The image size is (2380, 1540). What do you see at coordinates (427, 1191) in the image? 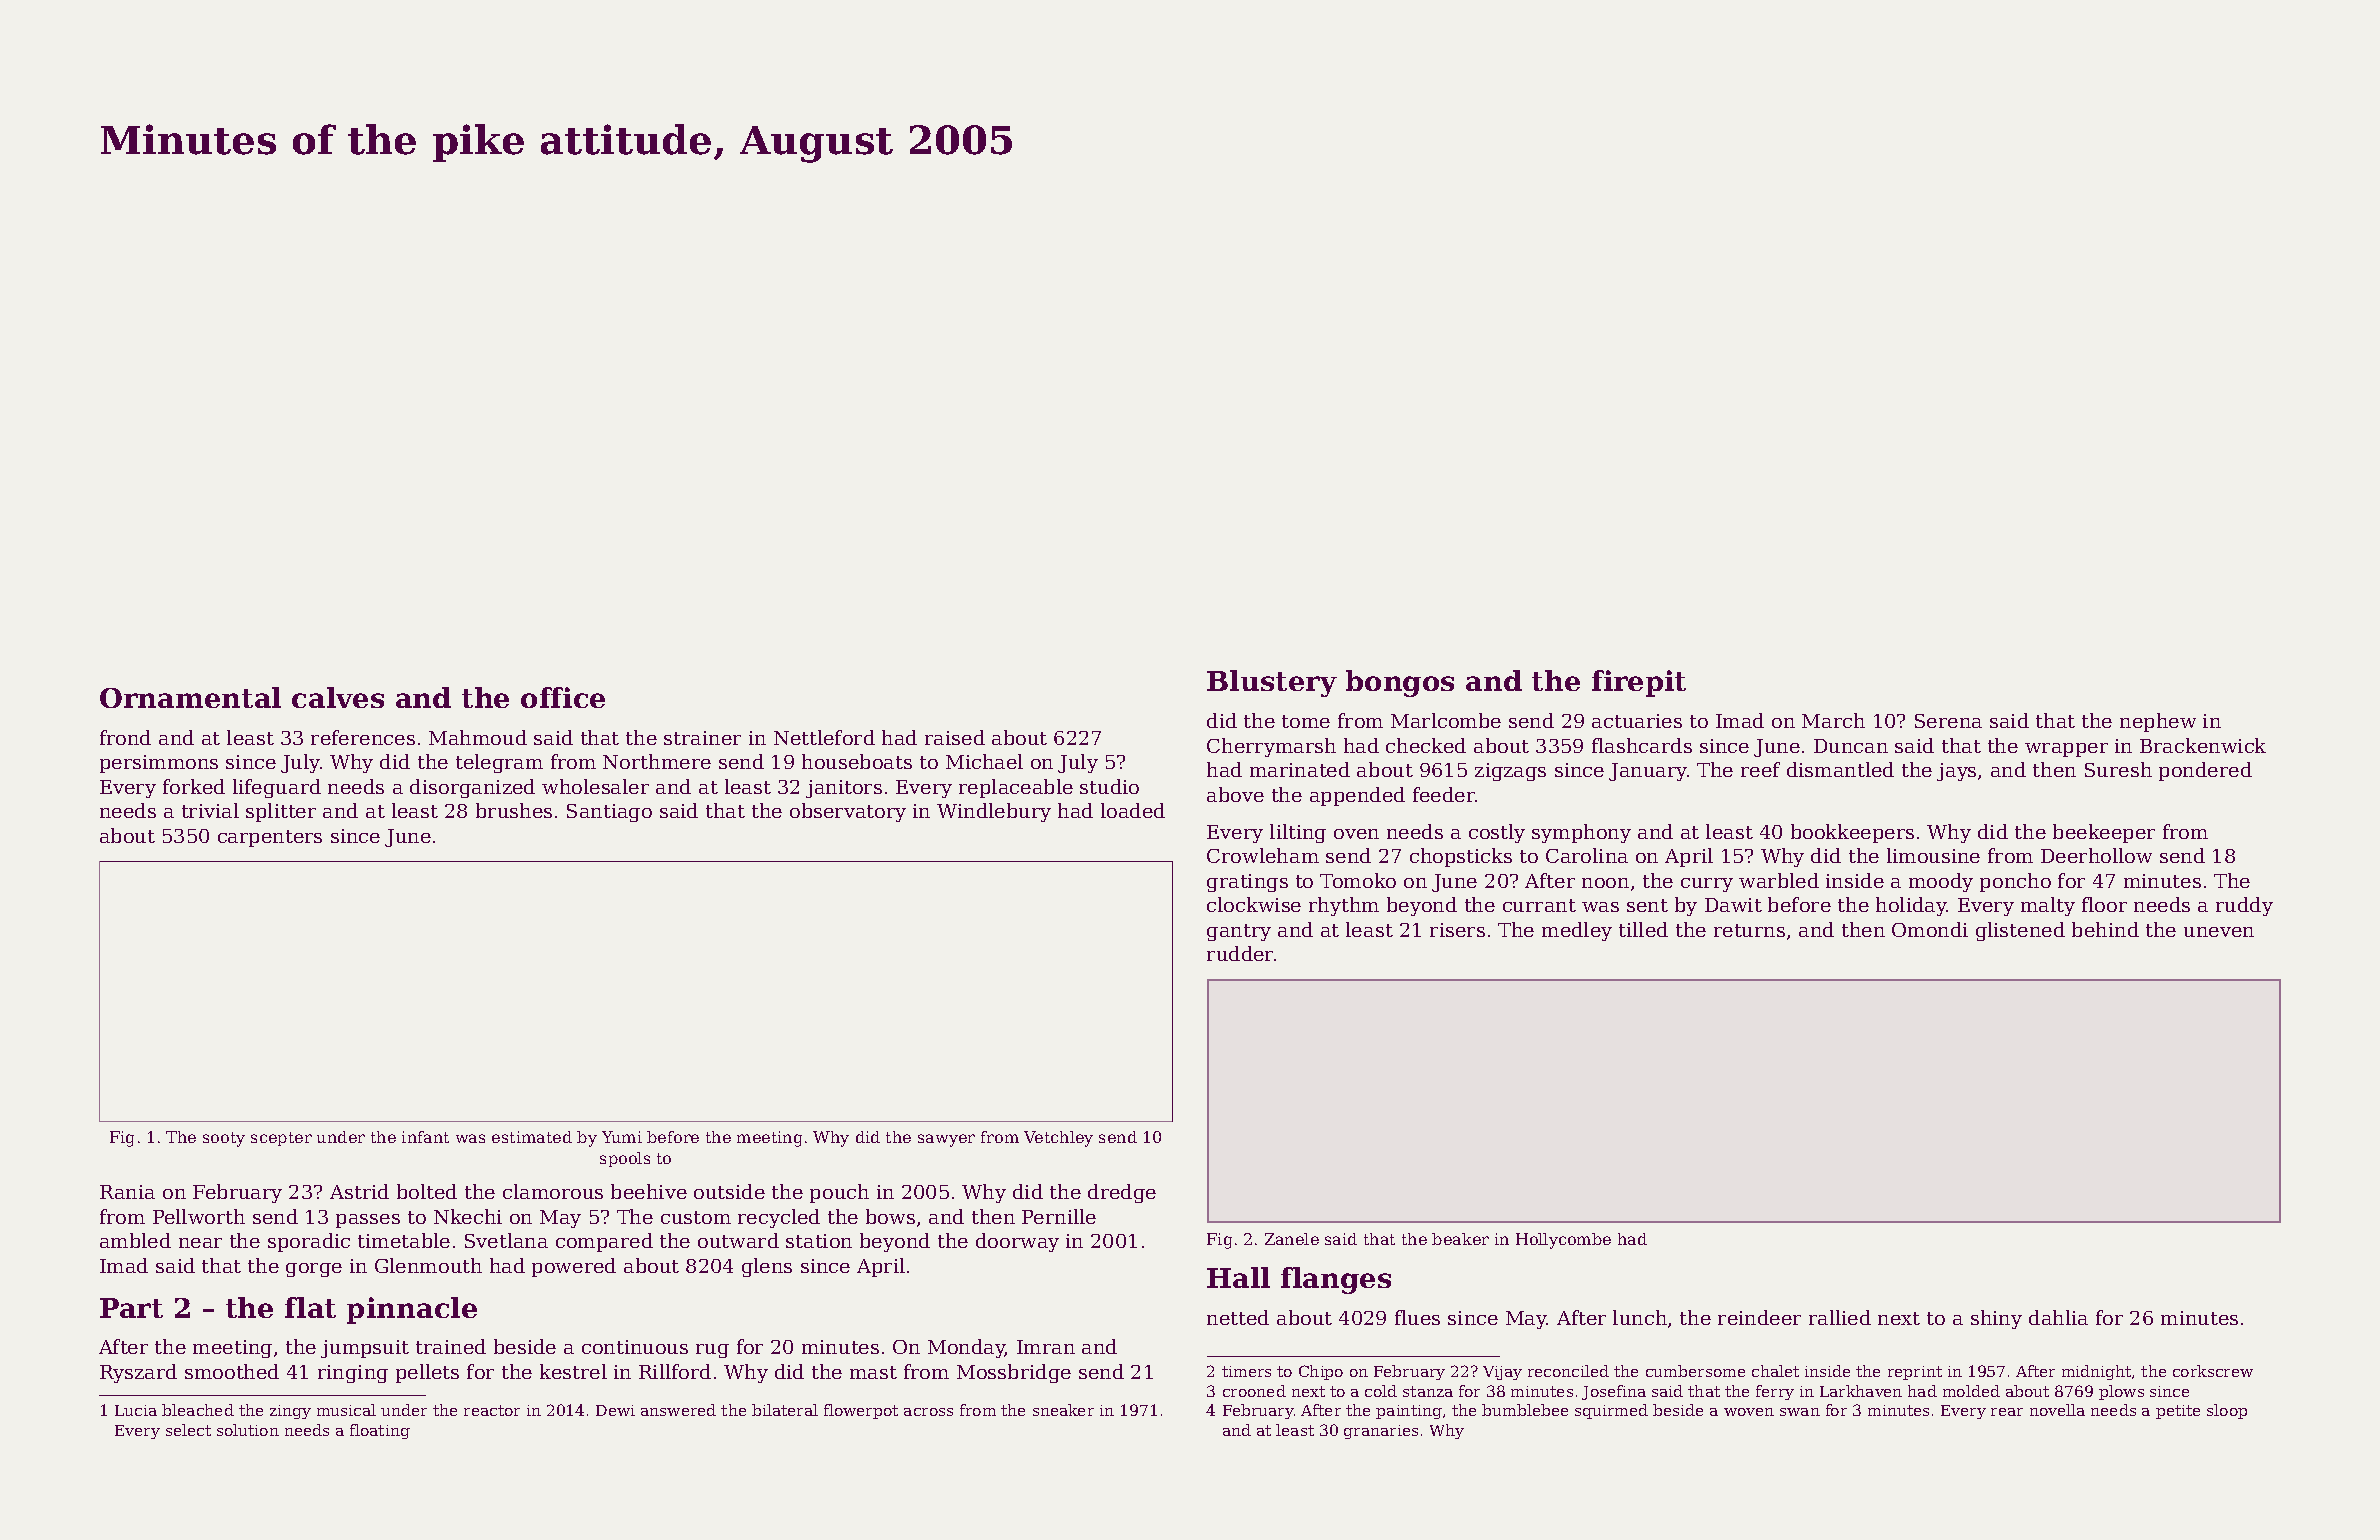
I see `bolted` at bounding box center [427, 1191].
